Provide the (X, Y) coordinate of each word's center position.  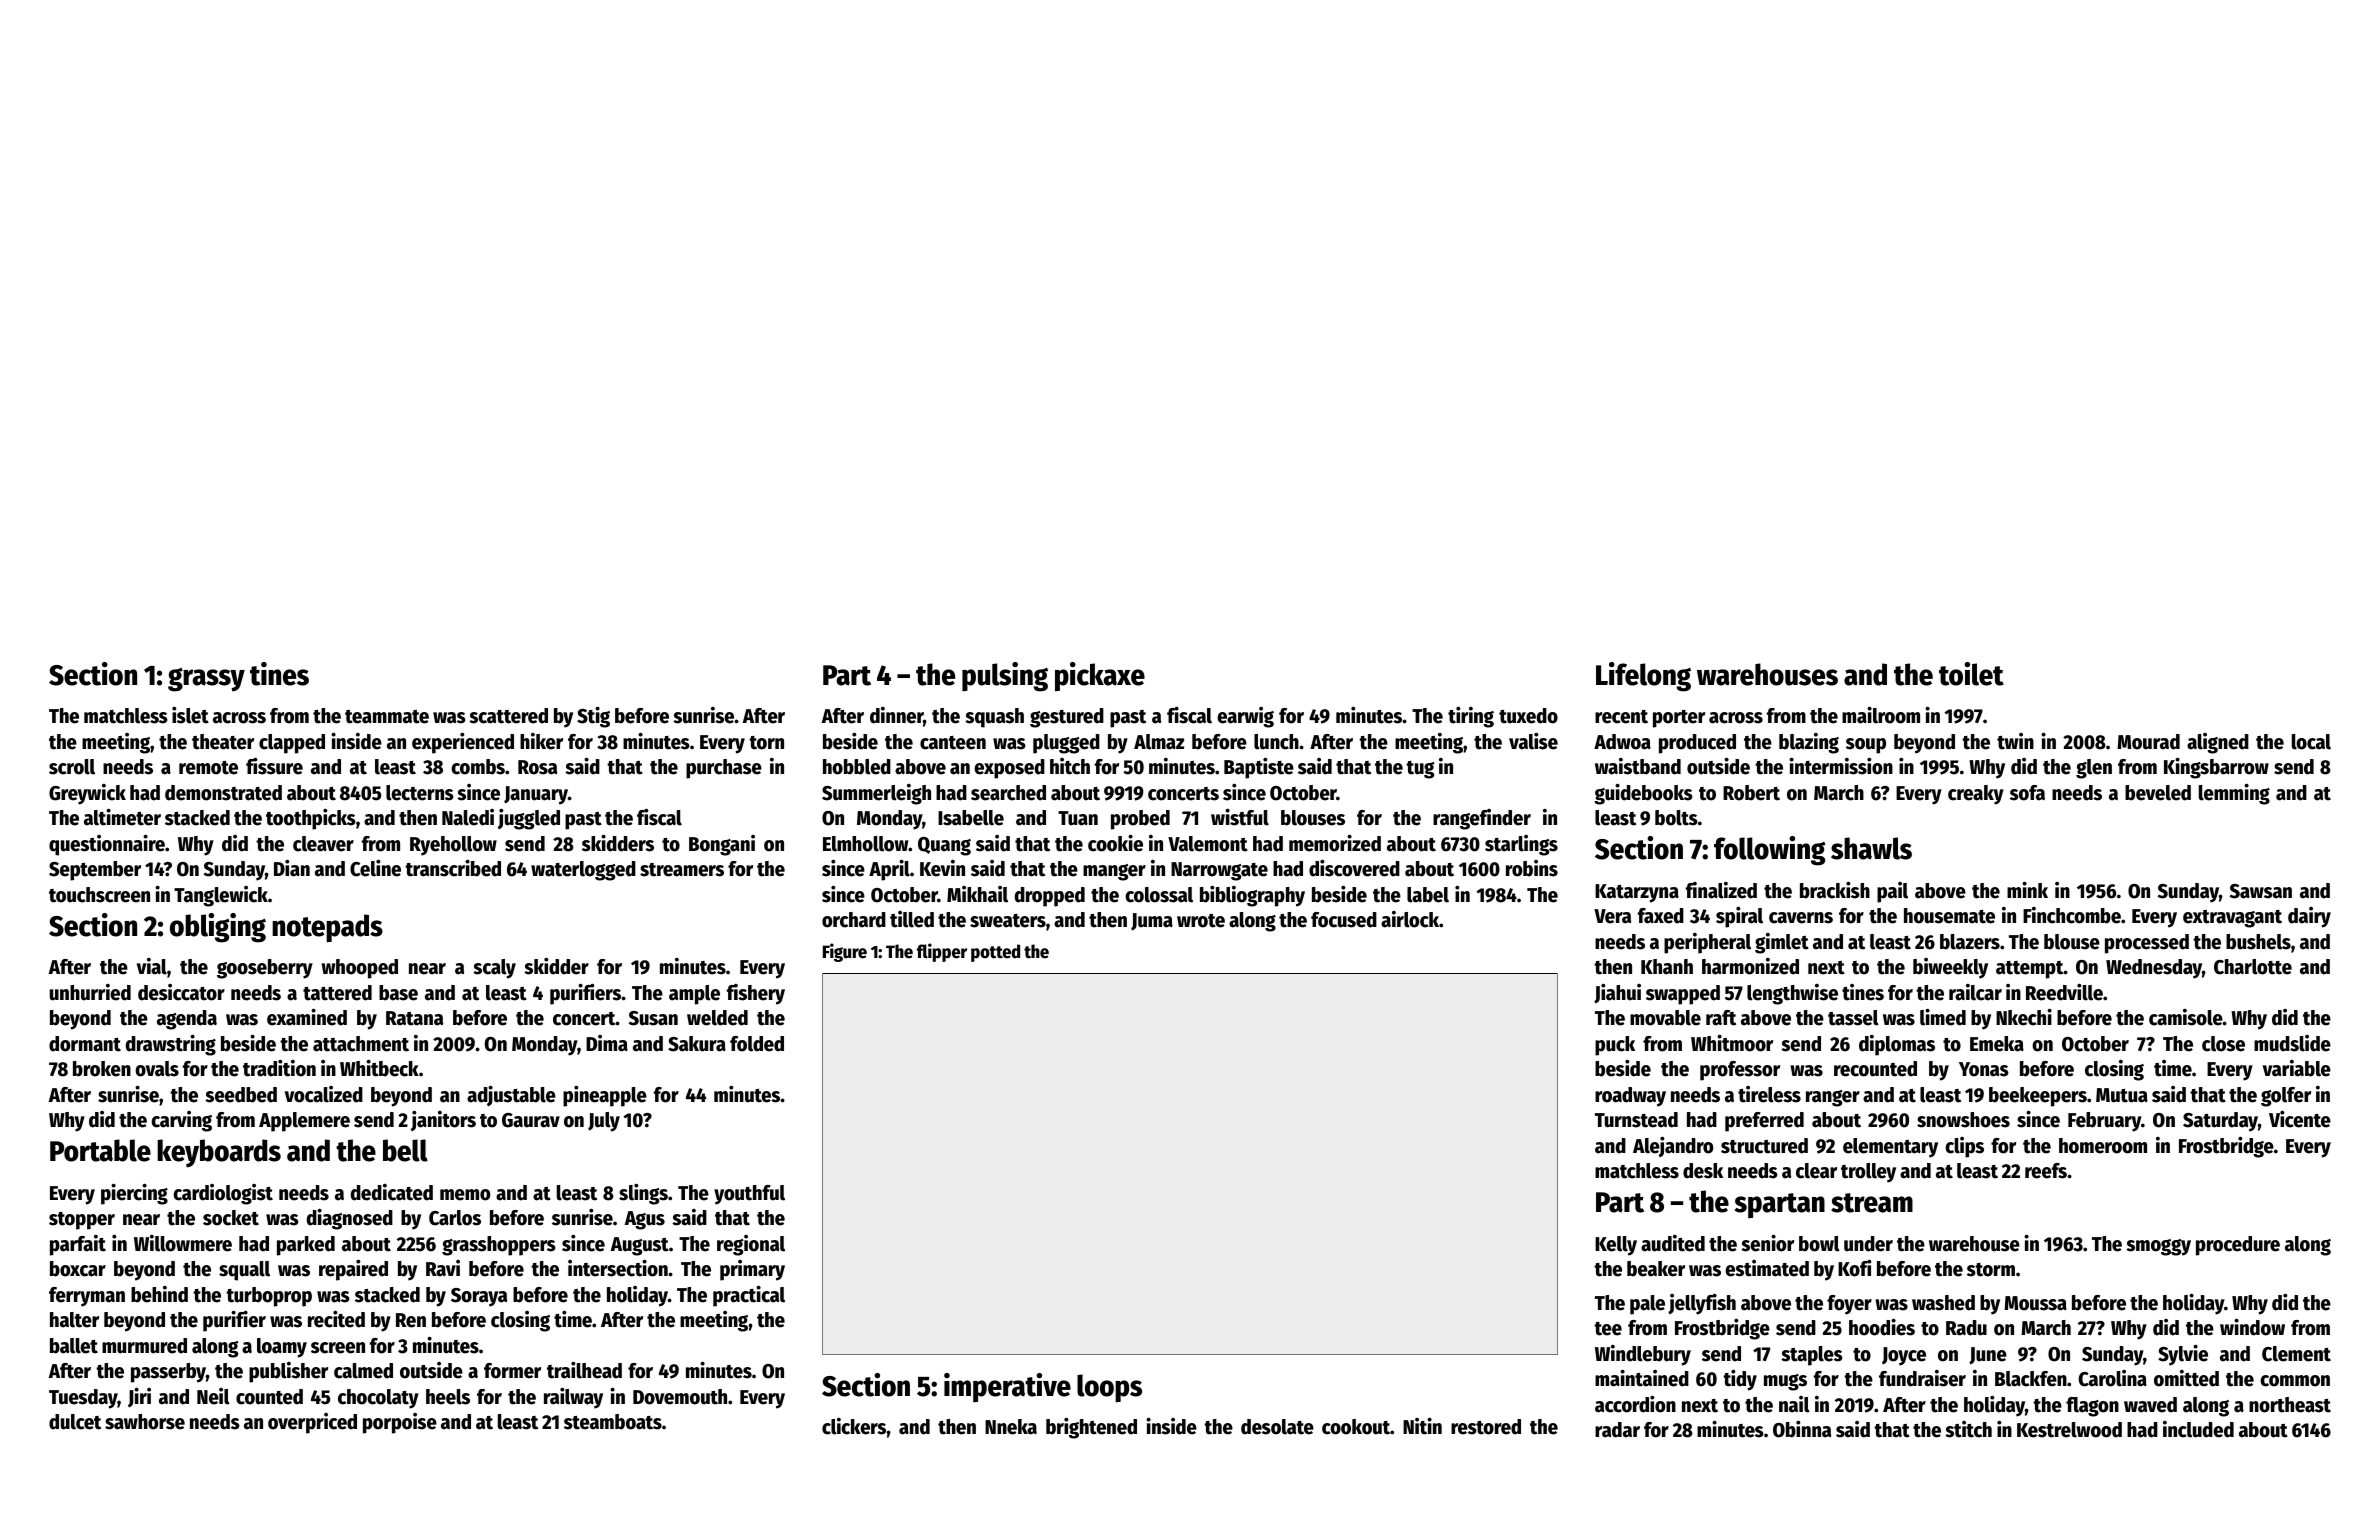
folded (757, 1044)
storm (1991, 1270)
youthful (749, 1195)
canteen (953, 743)
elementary (1890, 1148)
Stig (593, 717)
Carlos (455, 1218)
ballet (74, 1346)
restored (1486, 1427)
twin (2015, 741)
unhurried (90, 992)
